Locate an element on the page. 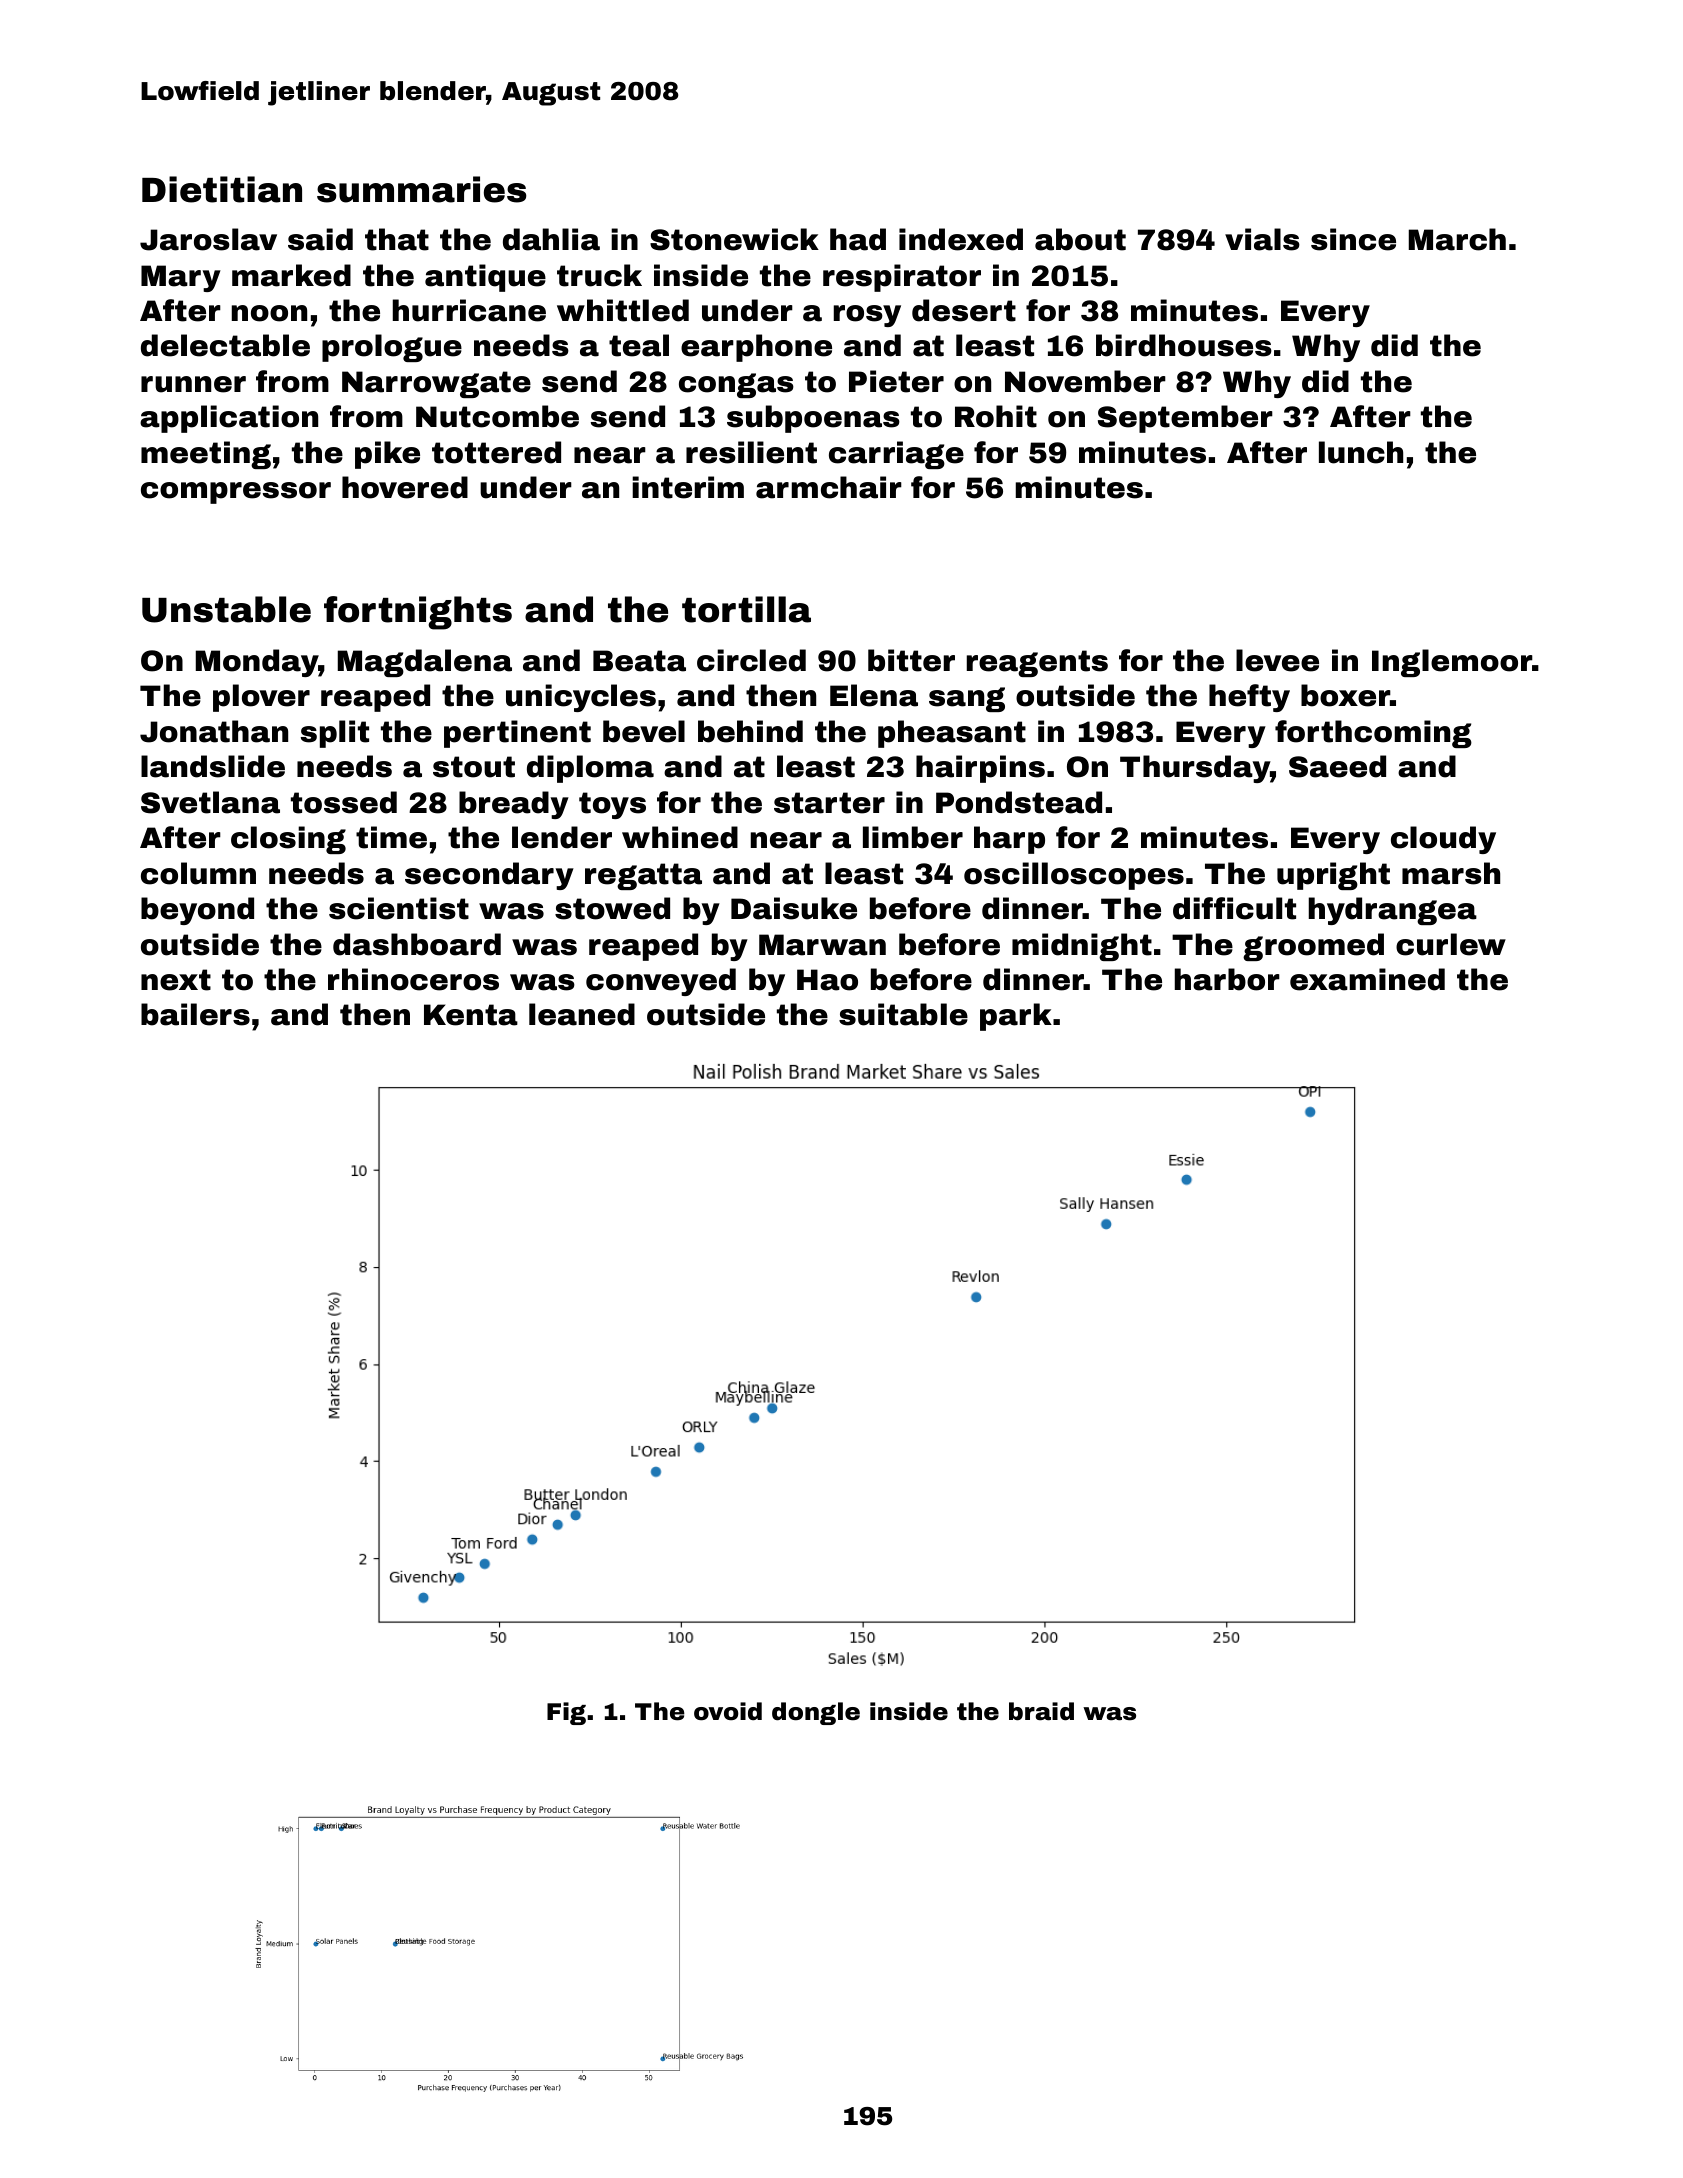 Image resolution: width=1683 pixels, height=2178 pixels. lunch is located at coordinates (1361, 452).
